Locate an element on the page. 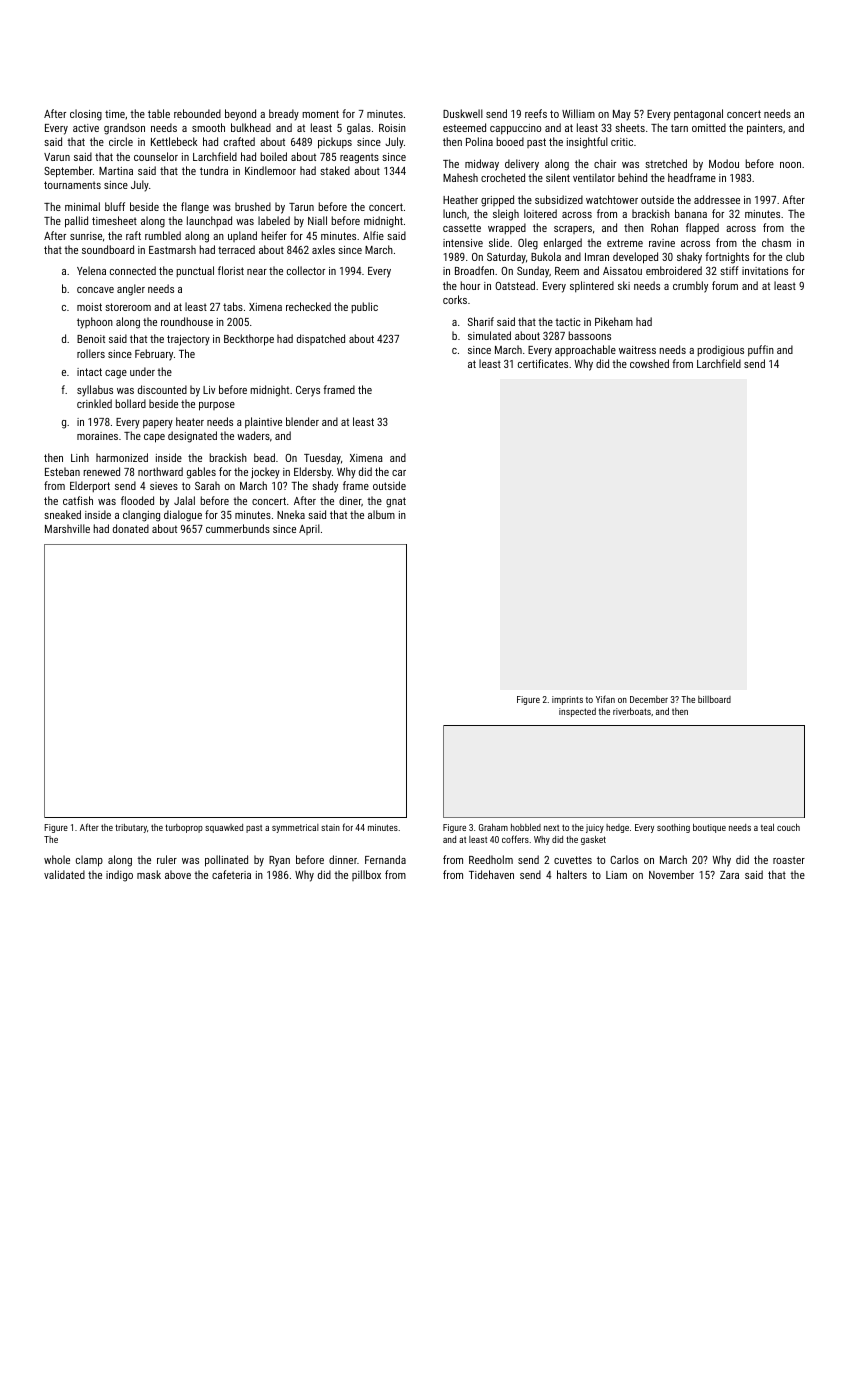 This page has height=1400, width=849. rebounded is located at coordinates (197, 113).
